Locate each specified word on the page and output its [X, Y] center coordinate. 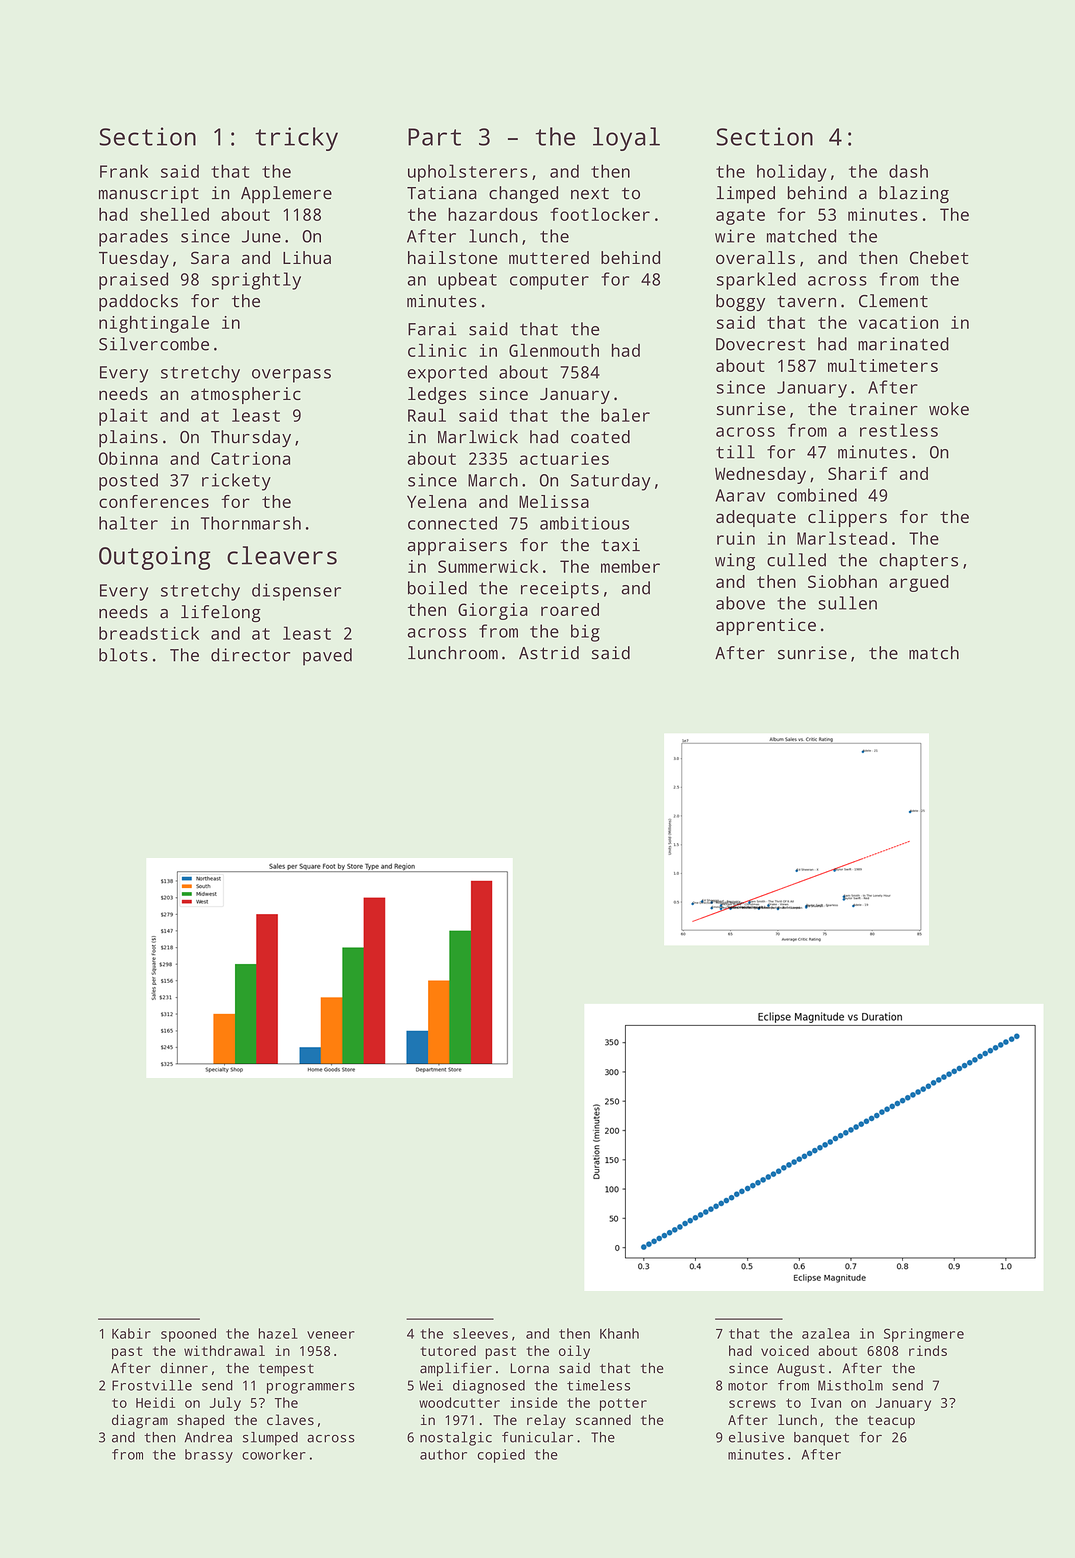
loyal [626, 139]
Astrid [549, 653]
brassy [209, 1456]
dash [908, 171]
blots [123, 655]
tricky [296, 139]
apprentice [766, 626]
